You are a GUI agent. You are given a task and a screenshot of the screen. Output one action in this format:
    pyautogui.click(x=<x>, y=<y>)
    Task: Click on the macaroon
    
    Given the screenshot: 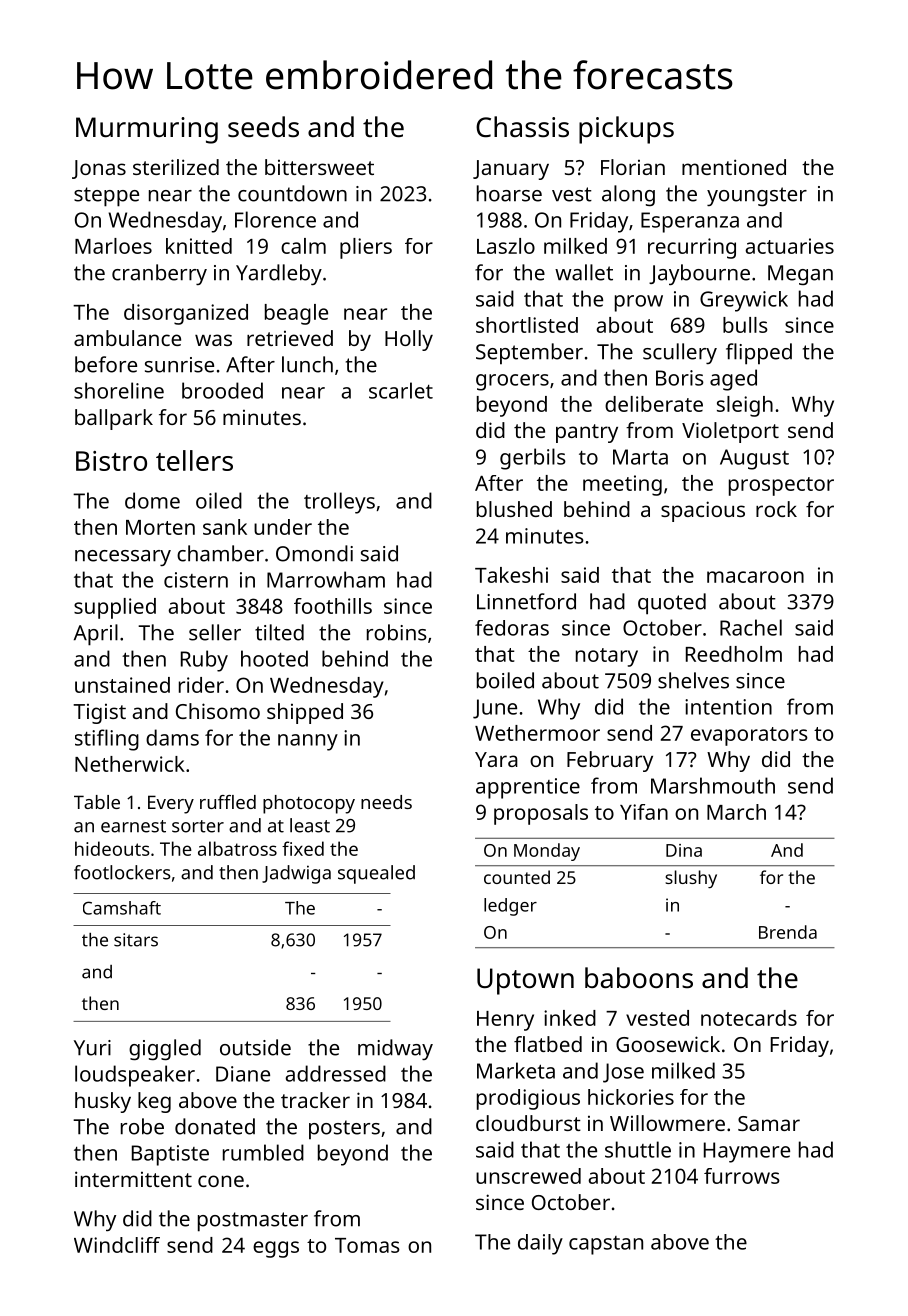 What is the action you would take?
    pyautogui.click(x=755, y=577)
